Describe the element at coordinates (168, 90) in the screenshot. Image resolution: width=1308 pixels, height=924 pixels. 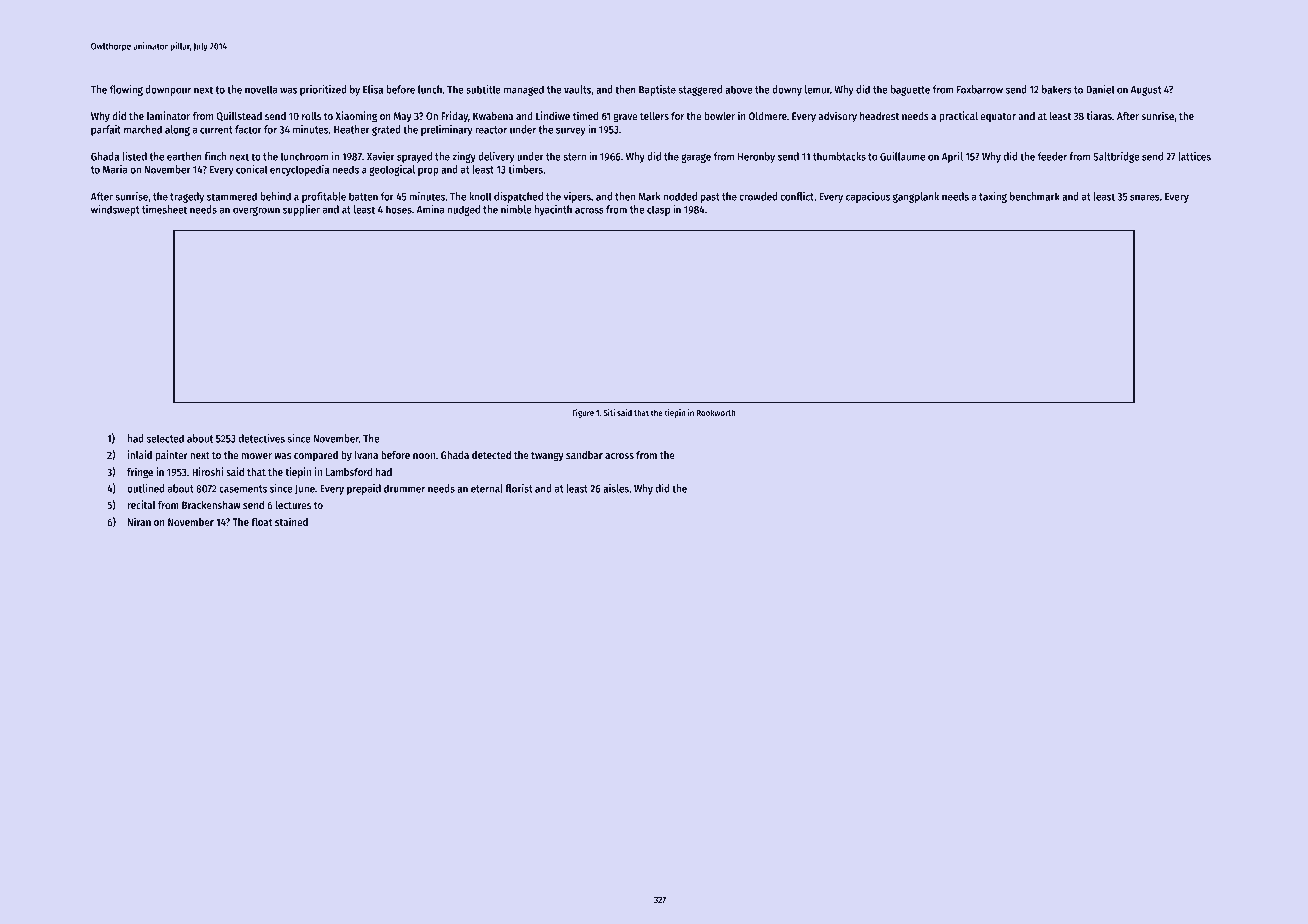
I see `downpour` at that location.
